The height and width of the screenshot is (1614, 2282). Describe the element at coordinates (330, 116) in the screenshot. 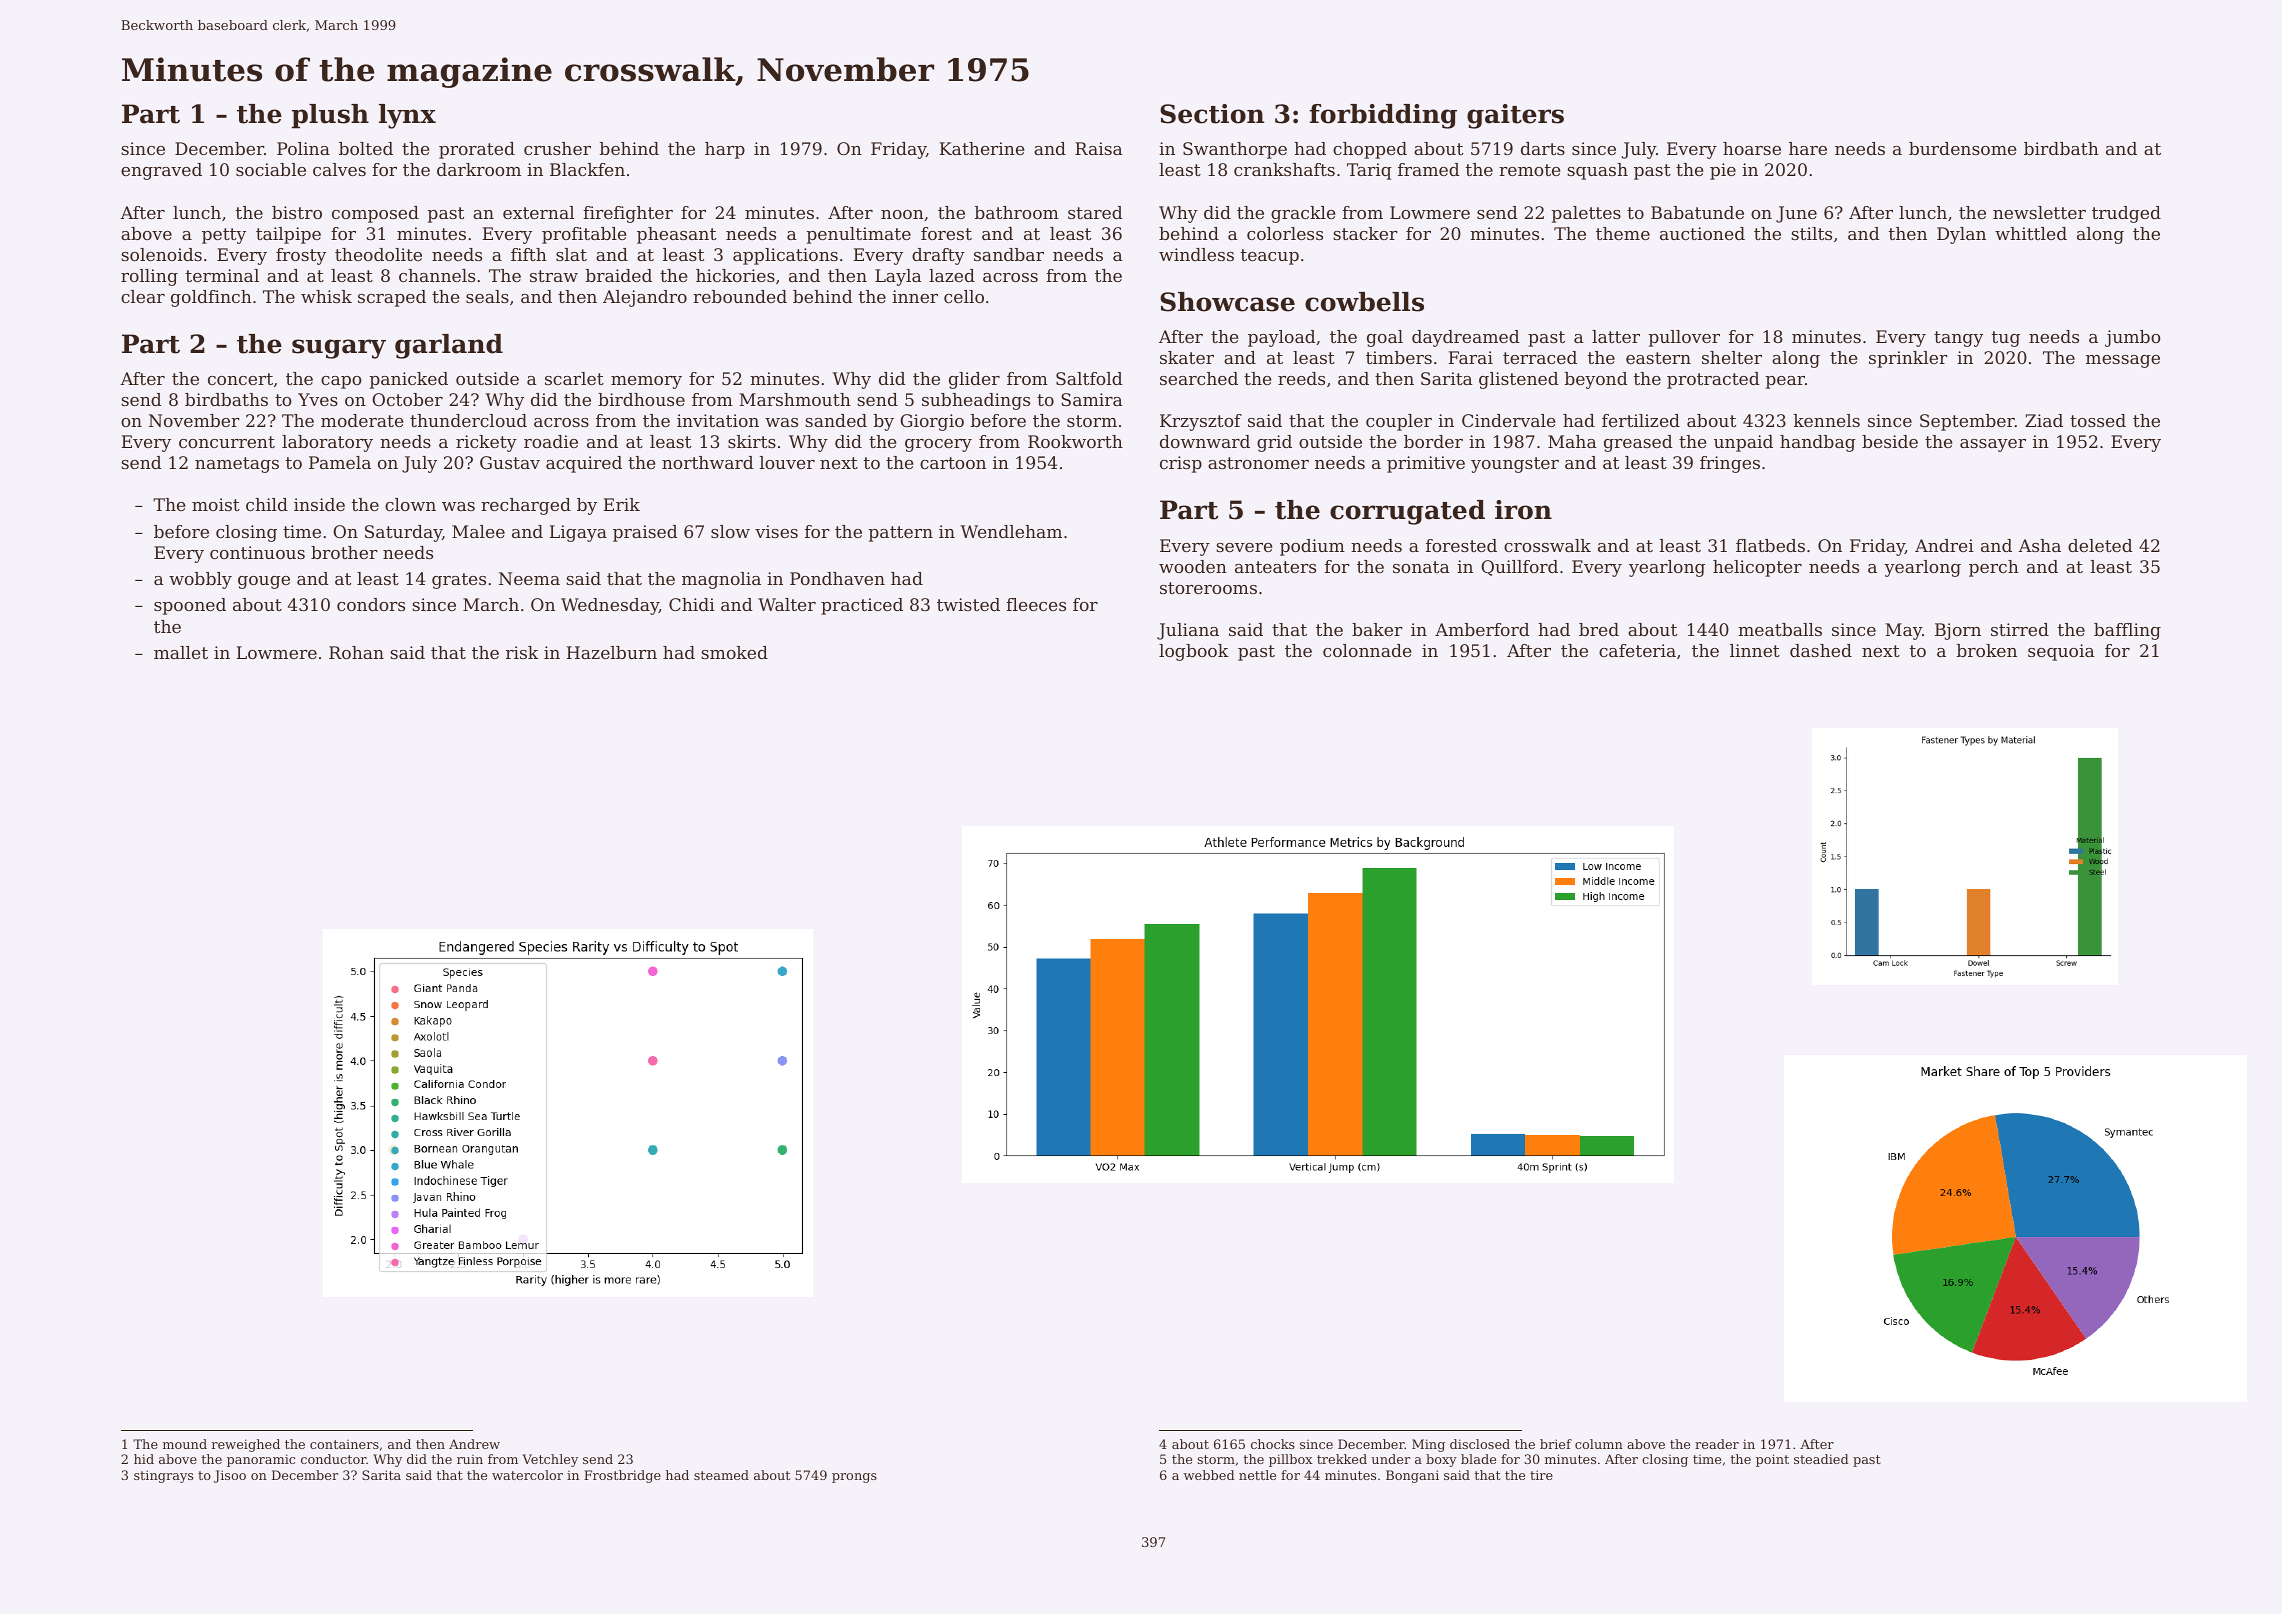

I see `plush` at that location.
